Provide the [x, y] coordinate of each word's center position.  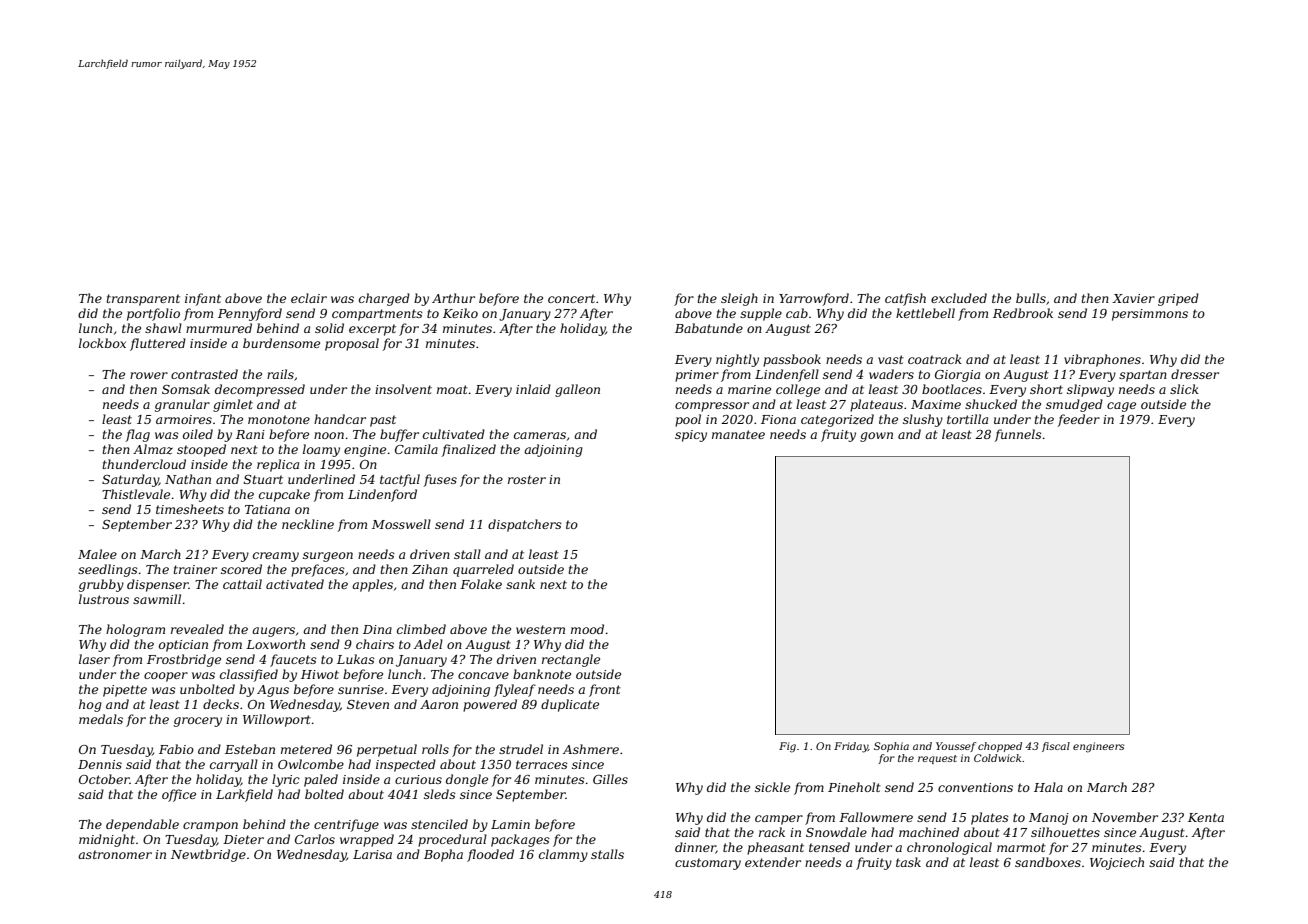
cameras [540, 435]
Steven [368, 704]
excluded [959, 298]
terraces [542, 764]
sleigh [739, 299]
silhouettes [1065, 832]
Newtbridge [208, 855]
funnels [1018, 435]
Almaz [153, 449]
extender [773, 862]
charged [384, 299]
